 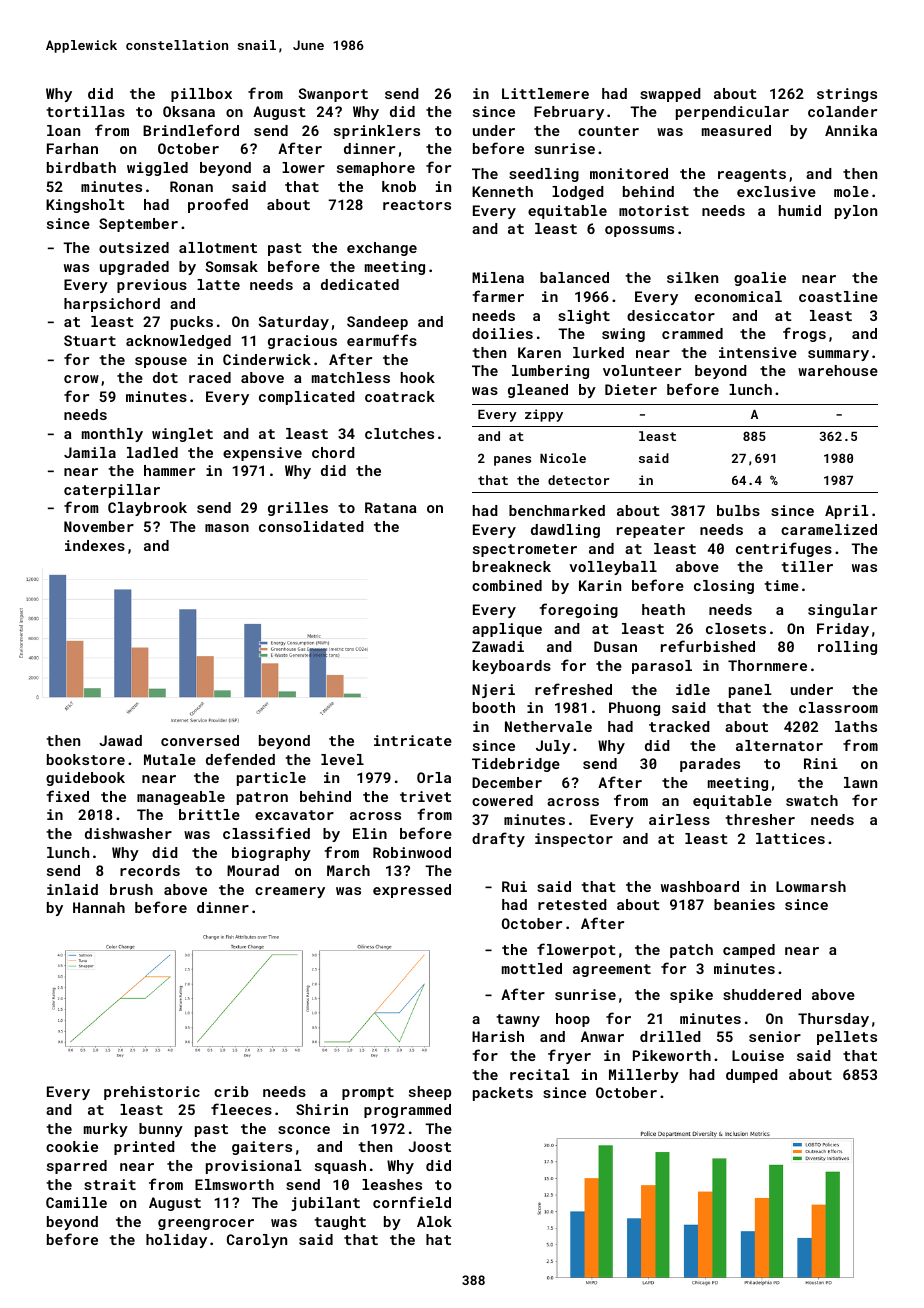 What do you see at coordinates (732, 113) in the image?
I see `perpendicular` at bounding box center [732, 113].
